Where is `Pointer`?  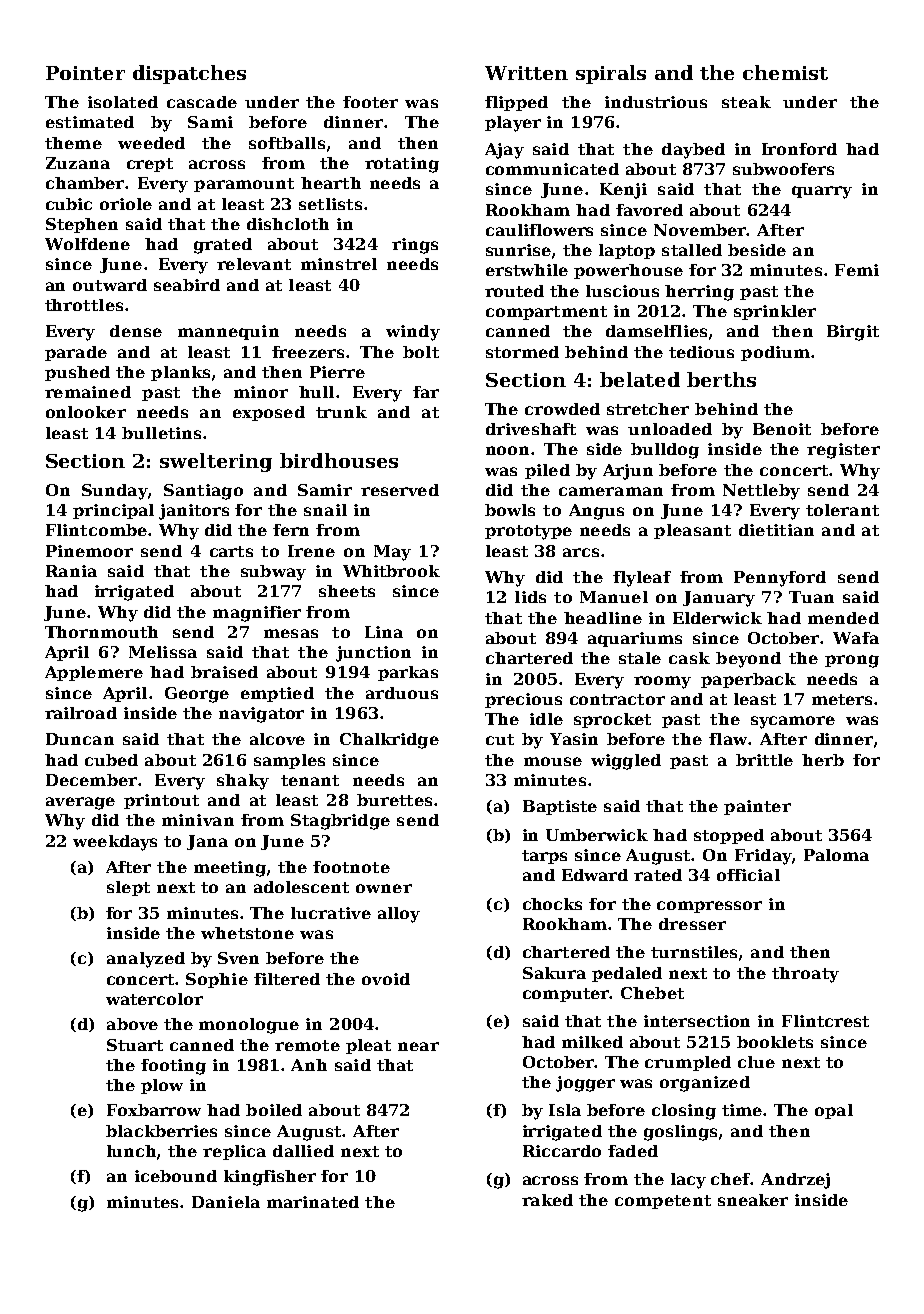
Pointer is located at coordinates (85, 73).
